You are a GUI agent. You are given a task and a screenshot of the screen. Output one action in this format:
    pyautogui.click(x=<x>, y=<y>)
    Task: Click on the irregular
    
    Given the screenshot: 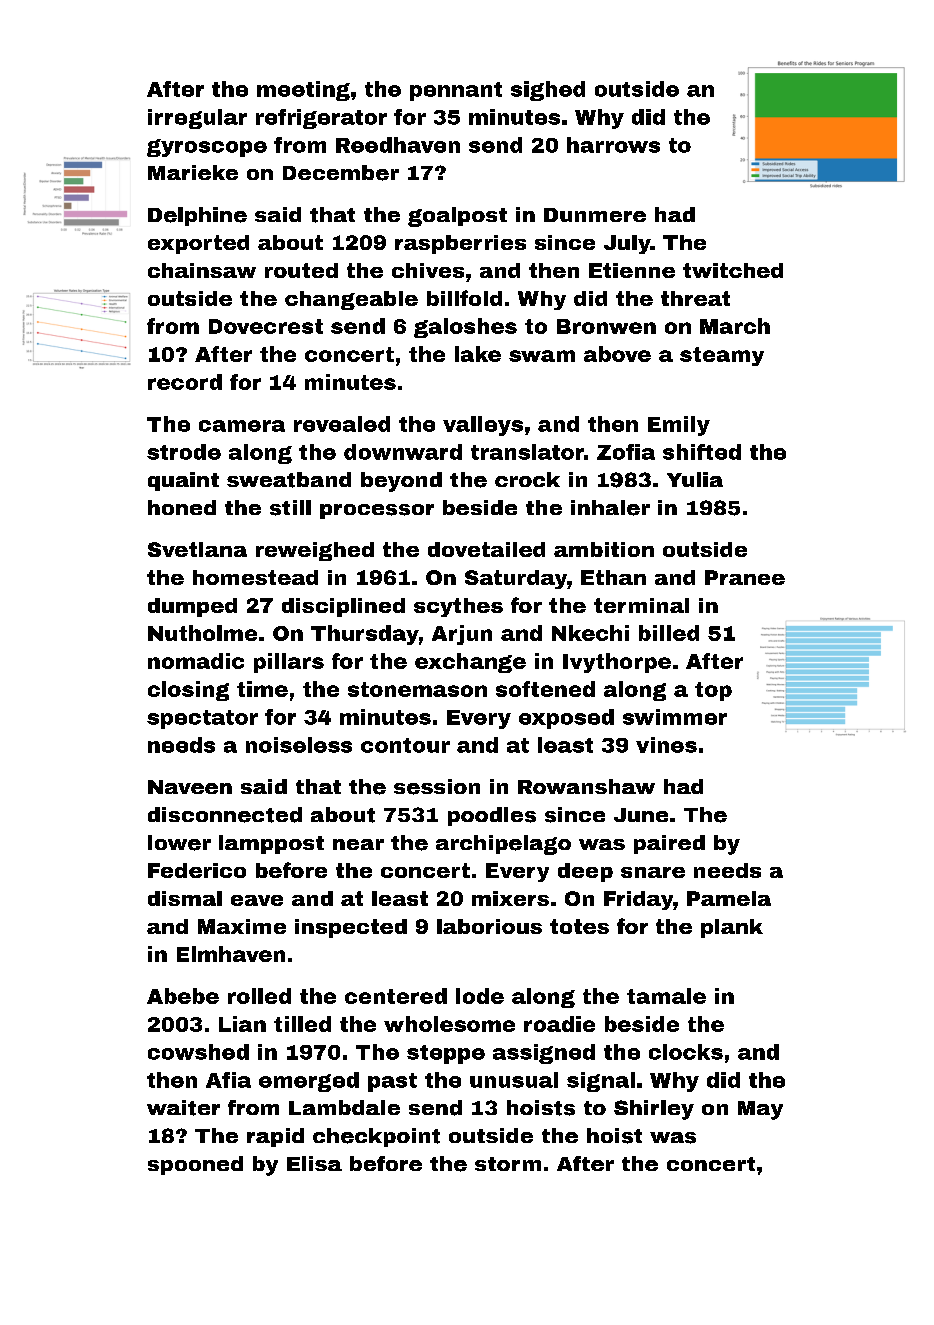 What is the action you would take?
    pyautogui.click(x=197, y=119)
